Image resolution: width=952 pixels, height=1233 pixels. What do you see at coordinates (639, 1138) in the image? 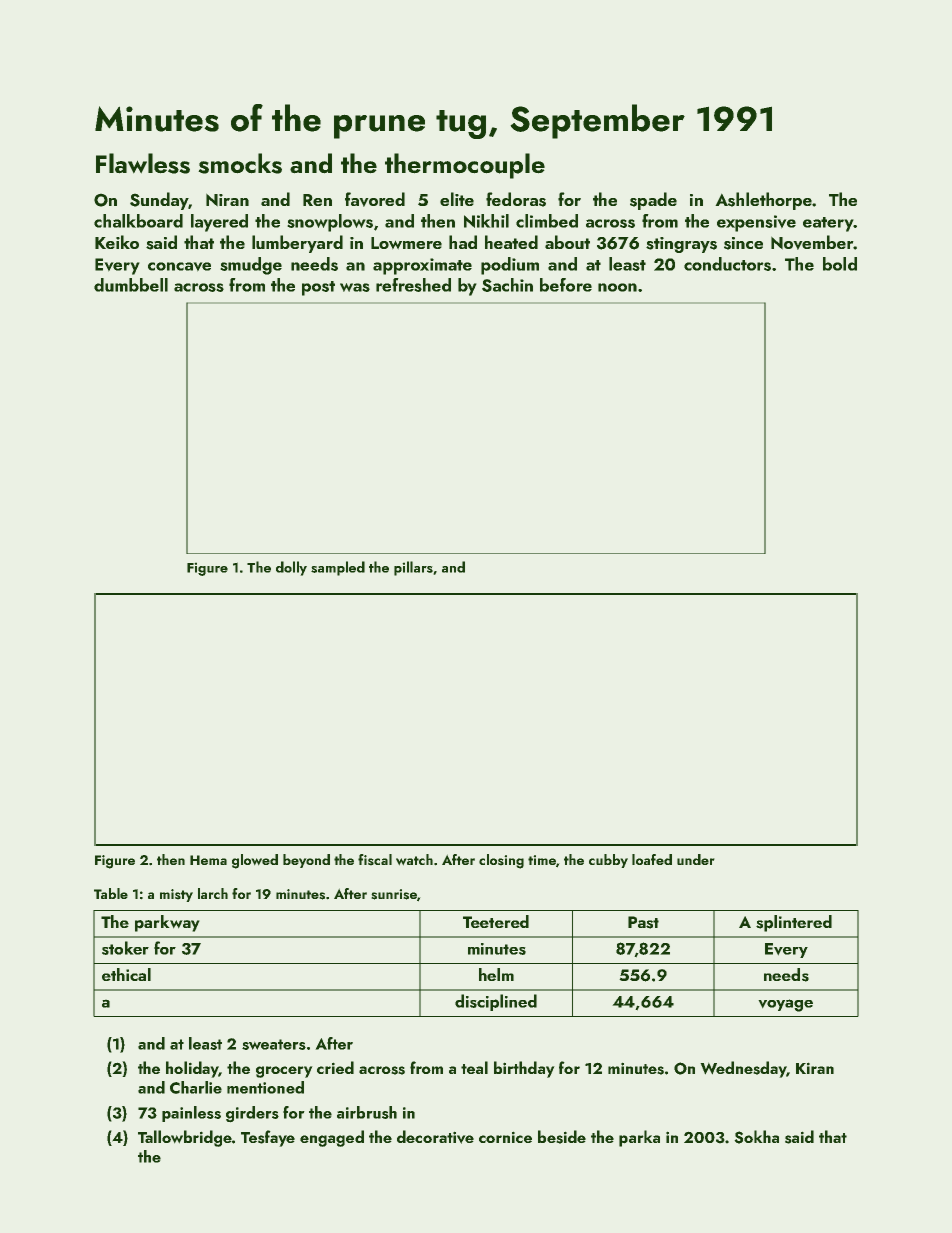
I see `parka` at bounding box center [639, 1138].
